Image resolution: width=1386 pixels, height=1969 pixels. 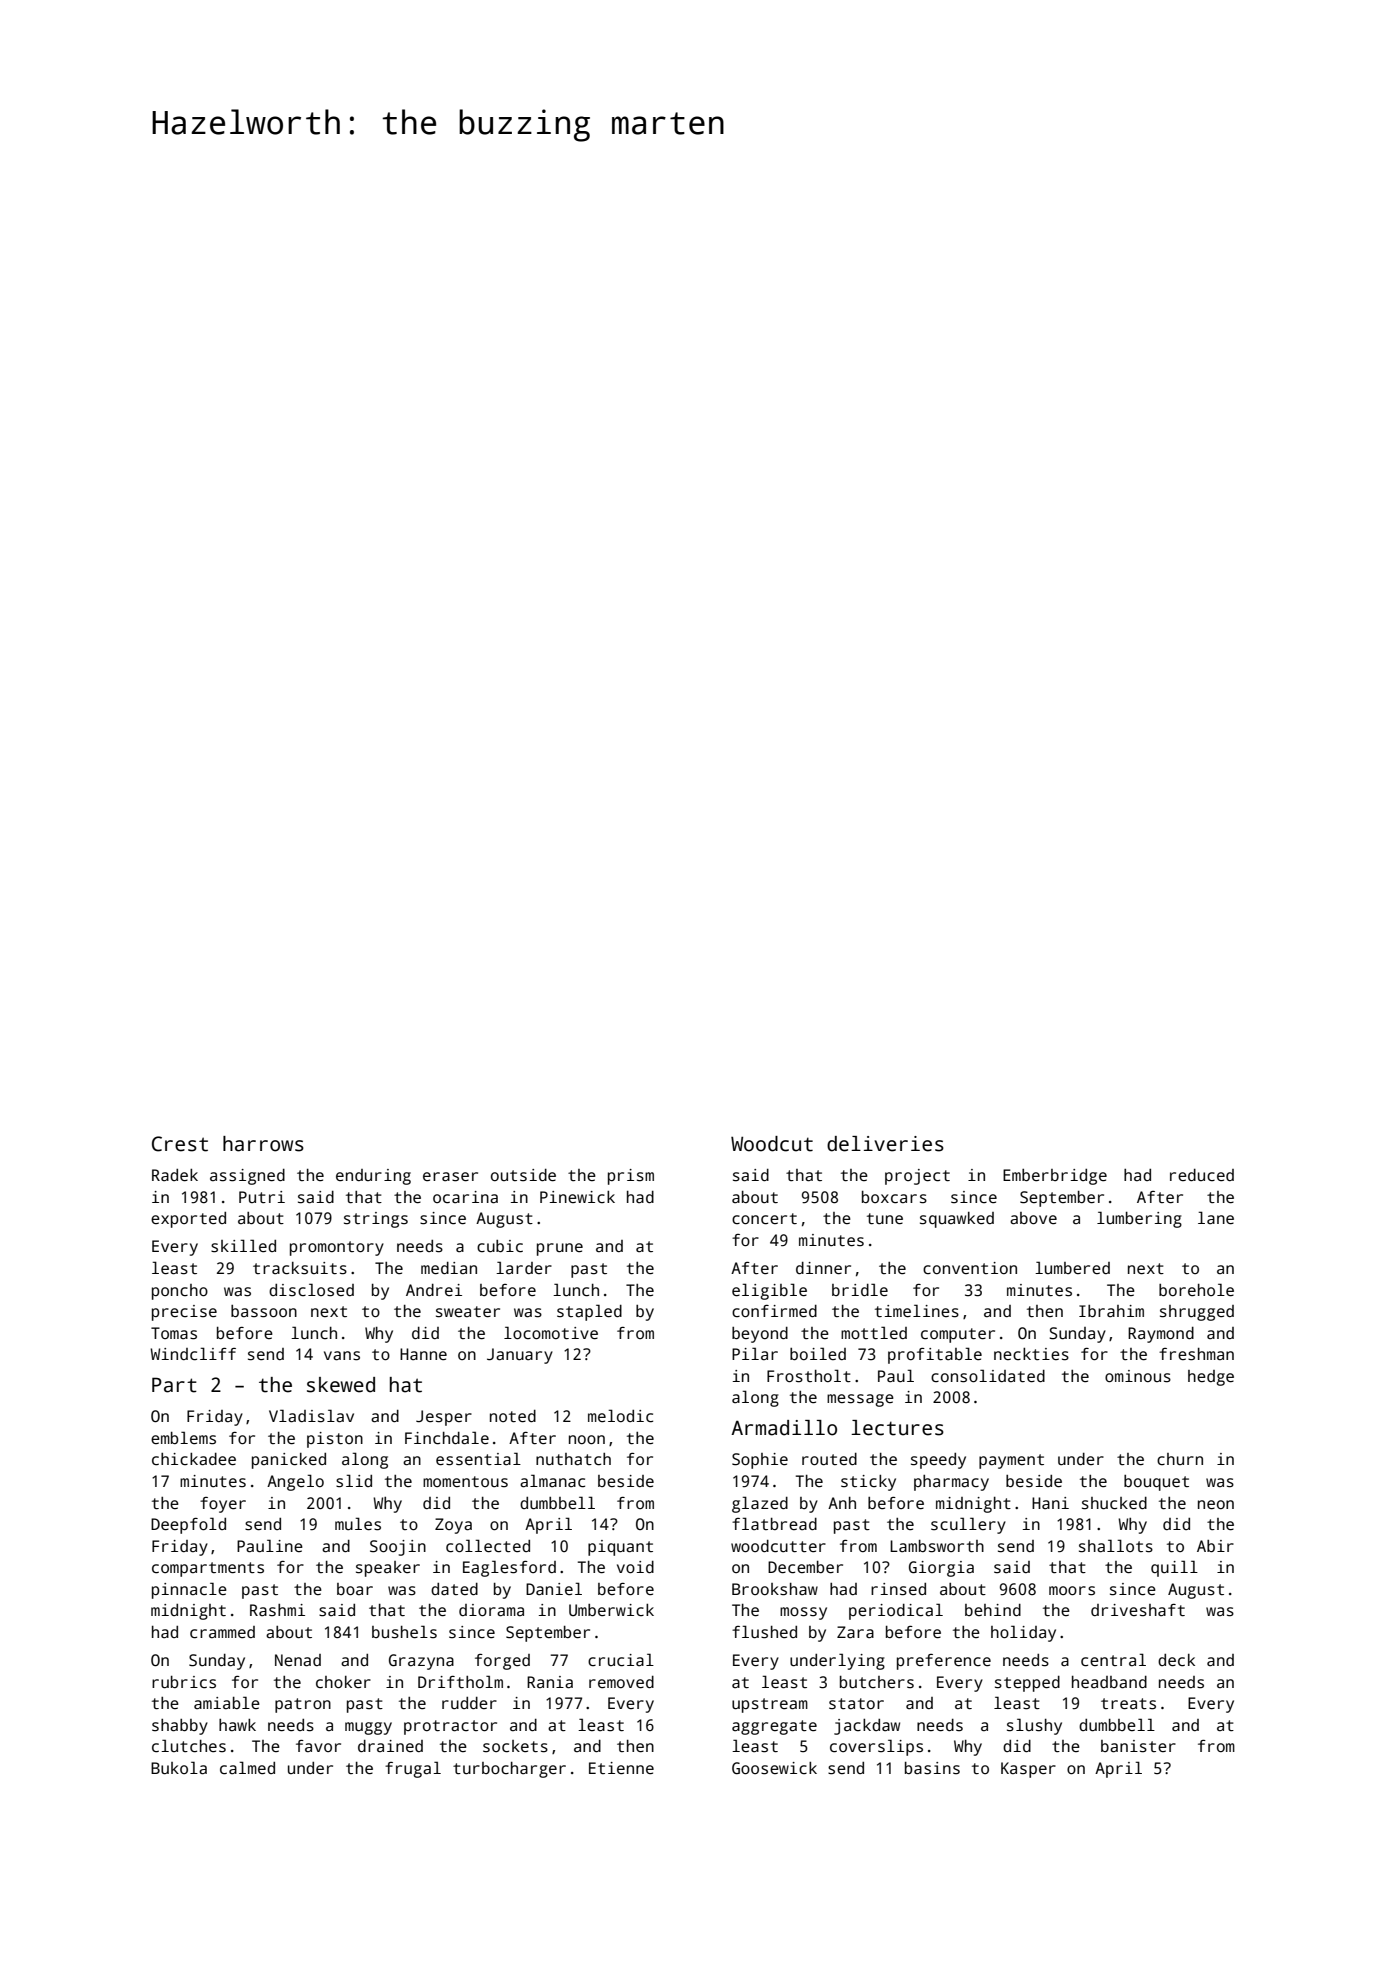 What do you see at coordinates (970, 1268) in the screenshot?
I see `convention` at bounding box center [970, 1268].
